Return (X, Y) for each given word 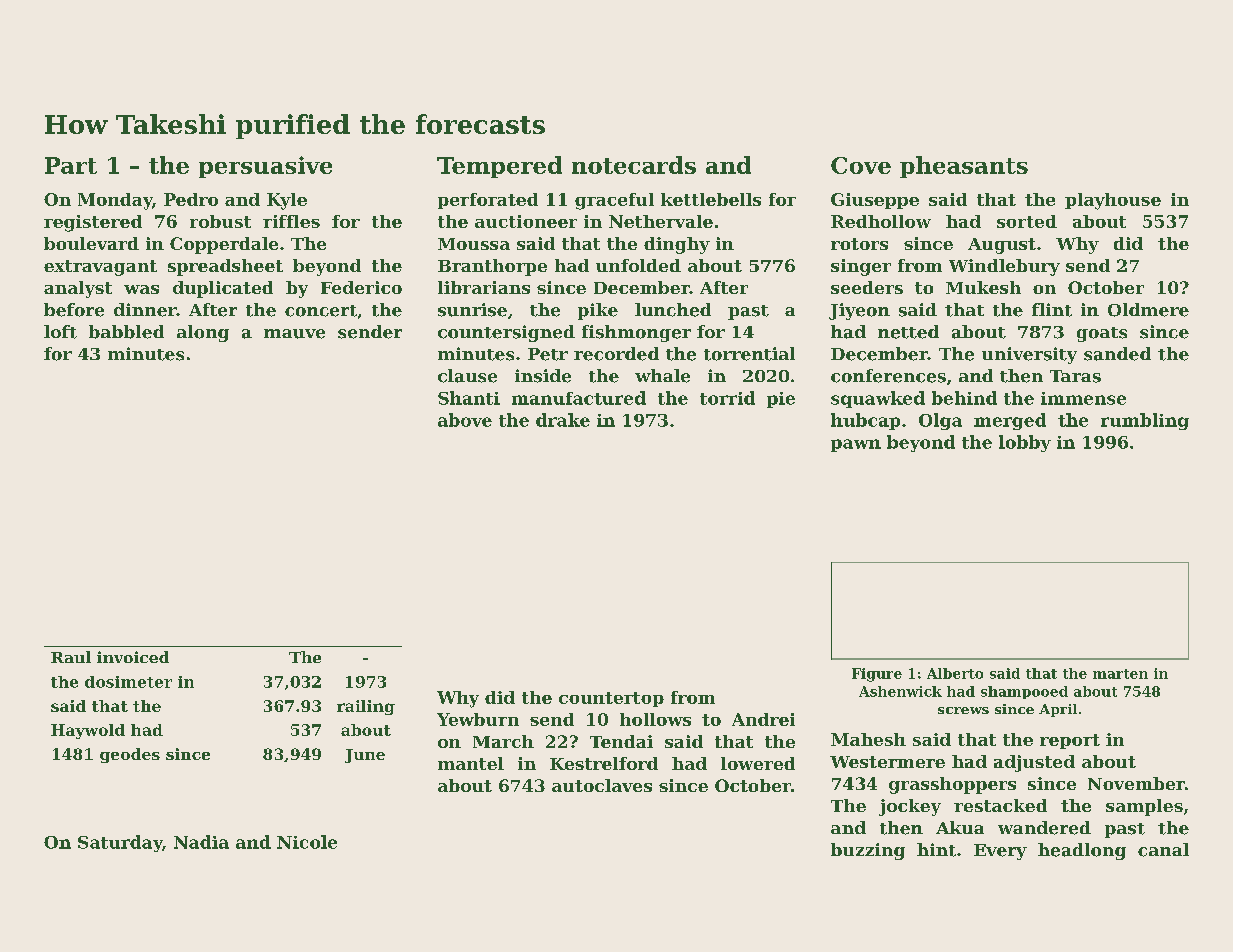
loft (60, 332)
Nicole (307, 842)
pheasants (964, 167)
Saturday (120, 843)
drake (563, 420)
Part (71, 165)
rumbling (1145, 421)
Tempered (499, 167)
